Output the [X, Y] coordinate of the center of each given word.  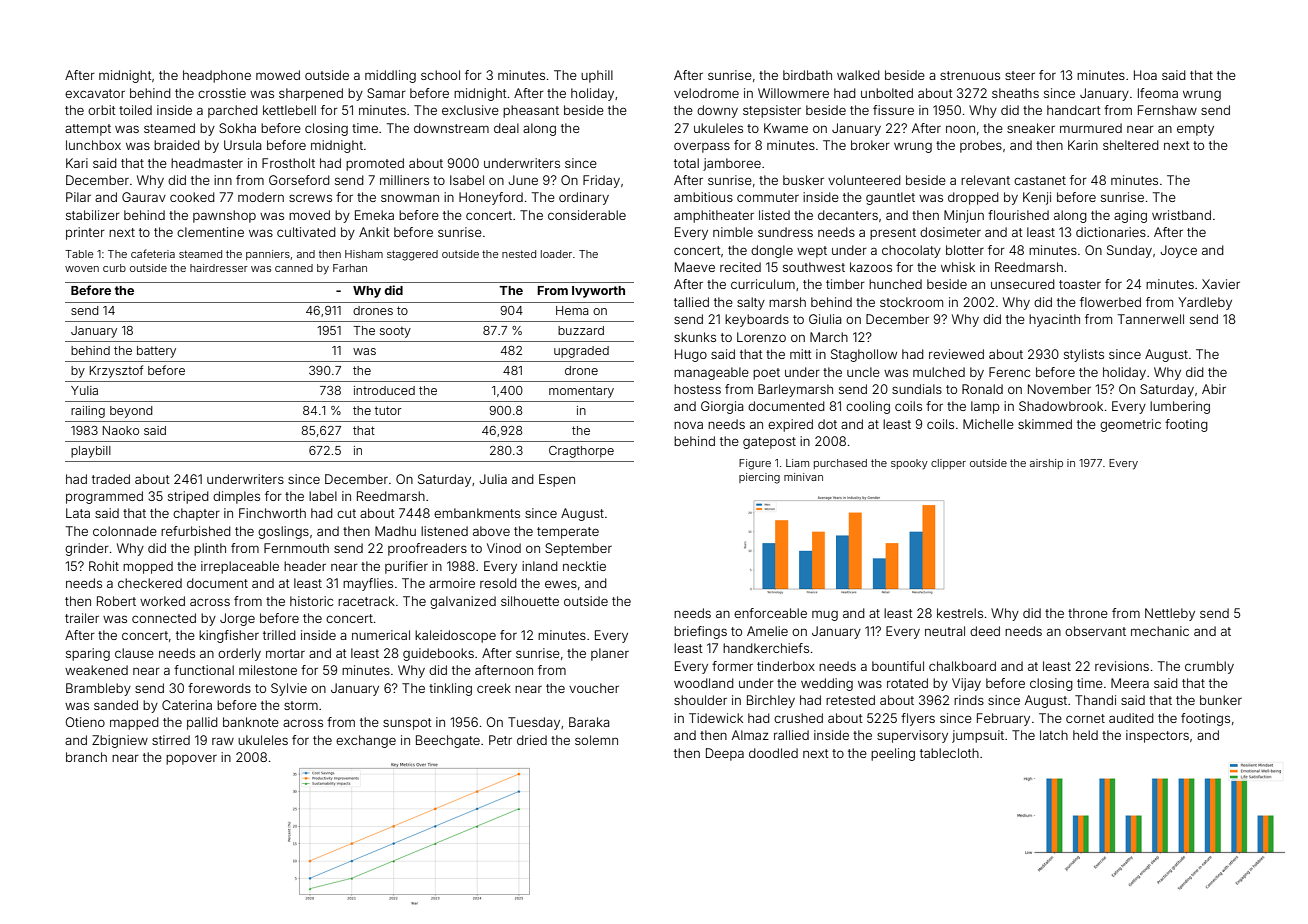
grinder [87, 549]
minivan [803, 477]
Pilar [78, 197]
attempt [88, 130]
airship [1046, 464]
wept [812, 252]
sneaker [1031, 128]
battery [156, 352]
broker [870, 145]
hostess [697, 389]
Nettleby [1170, 614]
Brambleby [98, 689]
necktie [584, 566]
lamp [985, 407]
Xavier [1221, 284]
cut [346, 513]
